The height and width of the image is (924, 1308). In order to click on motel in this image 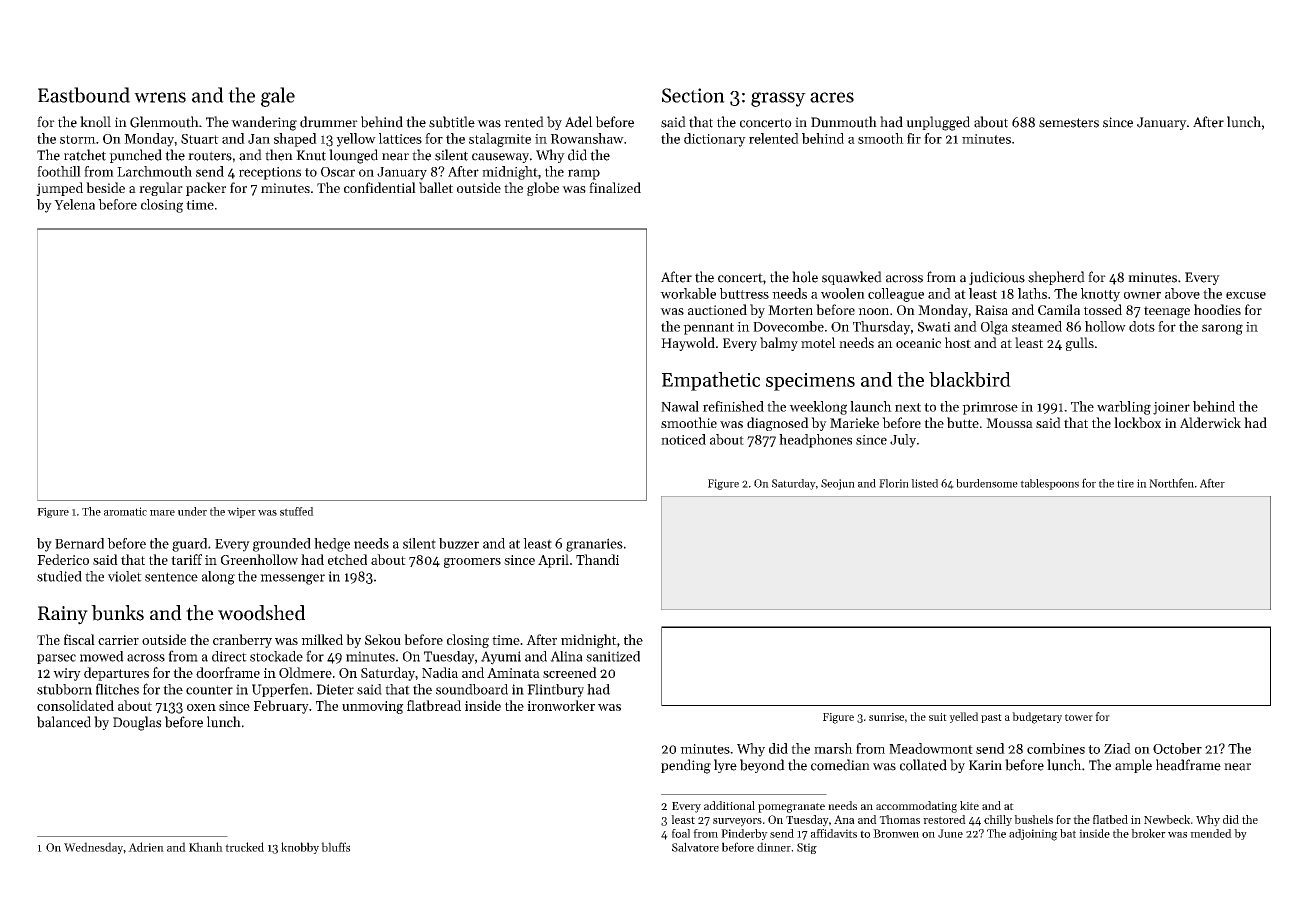, I will do `click(818, 342)`.
